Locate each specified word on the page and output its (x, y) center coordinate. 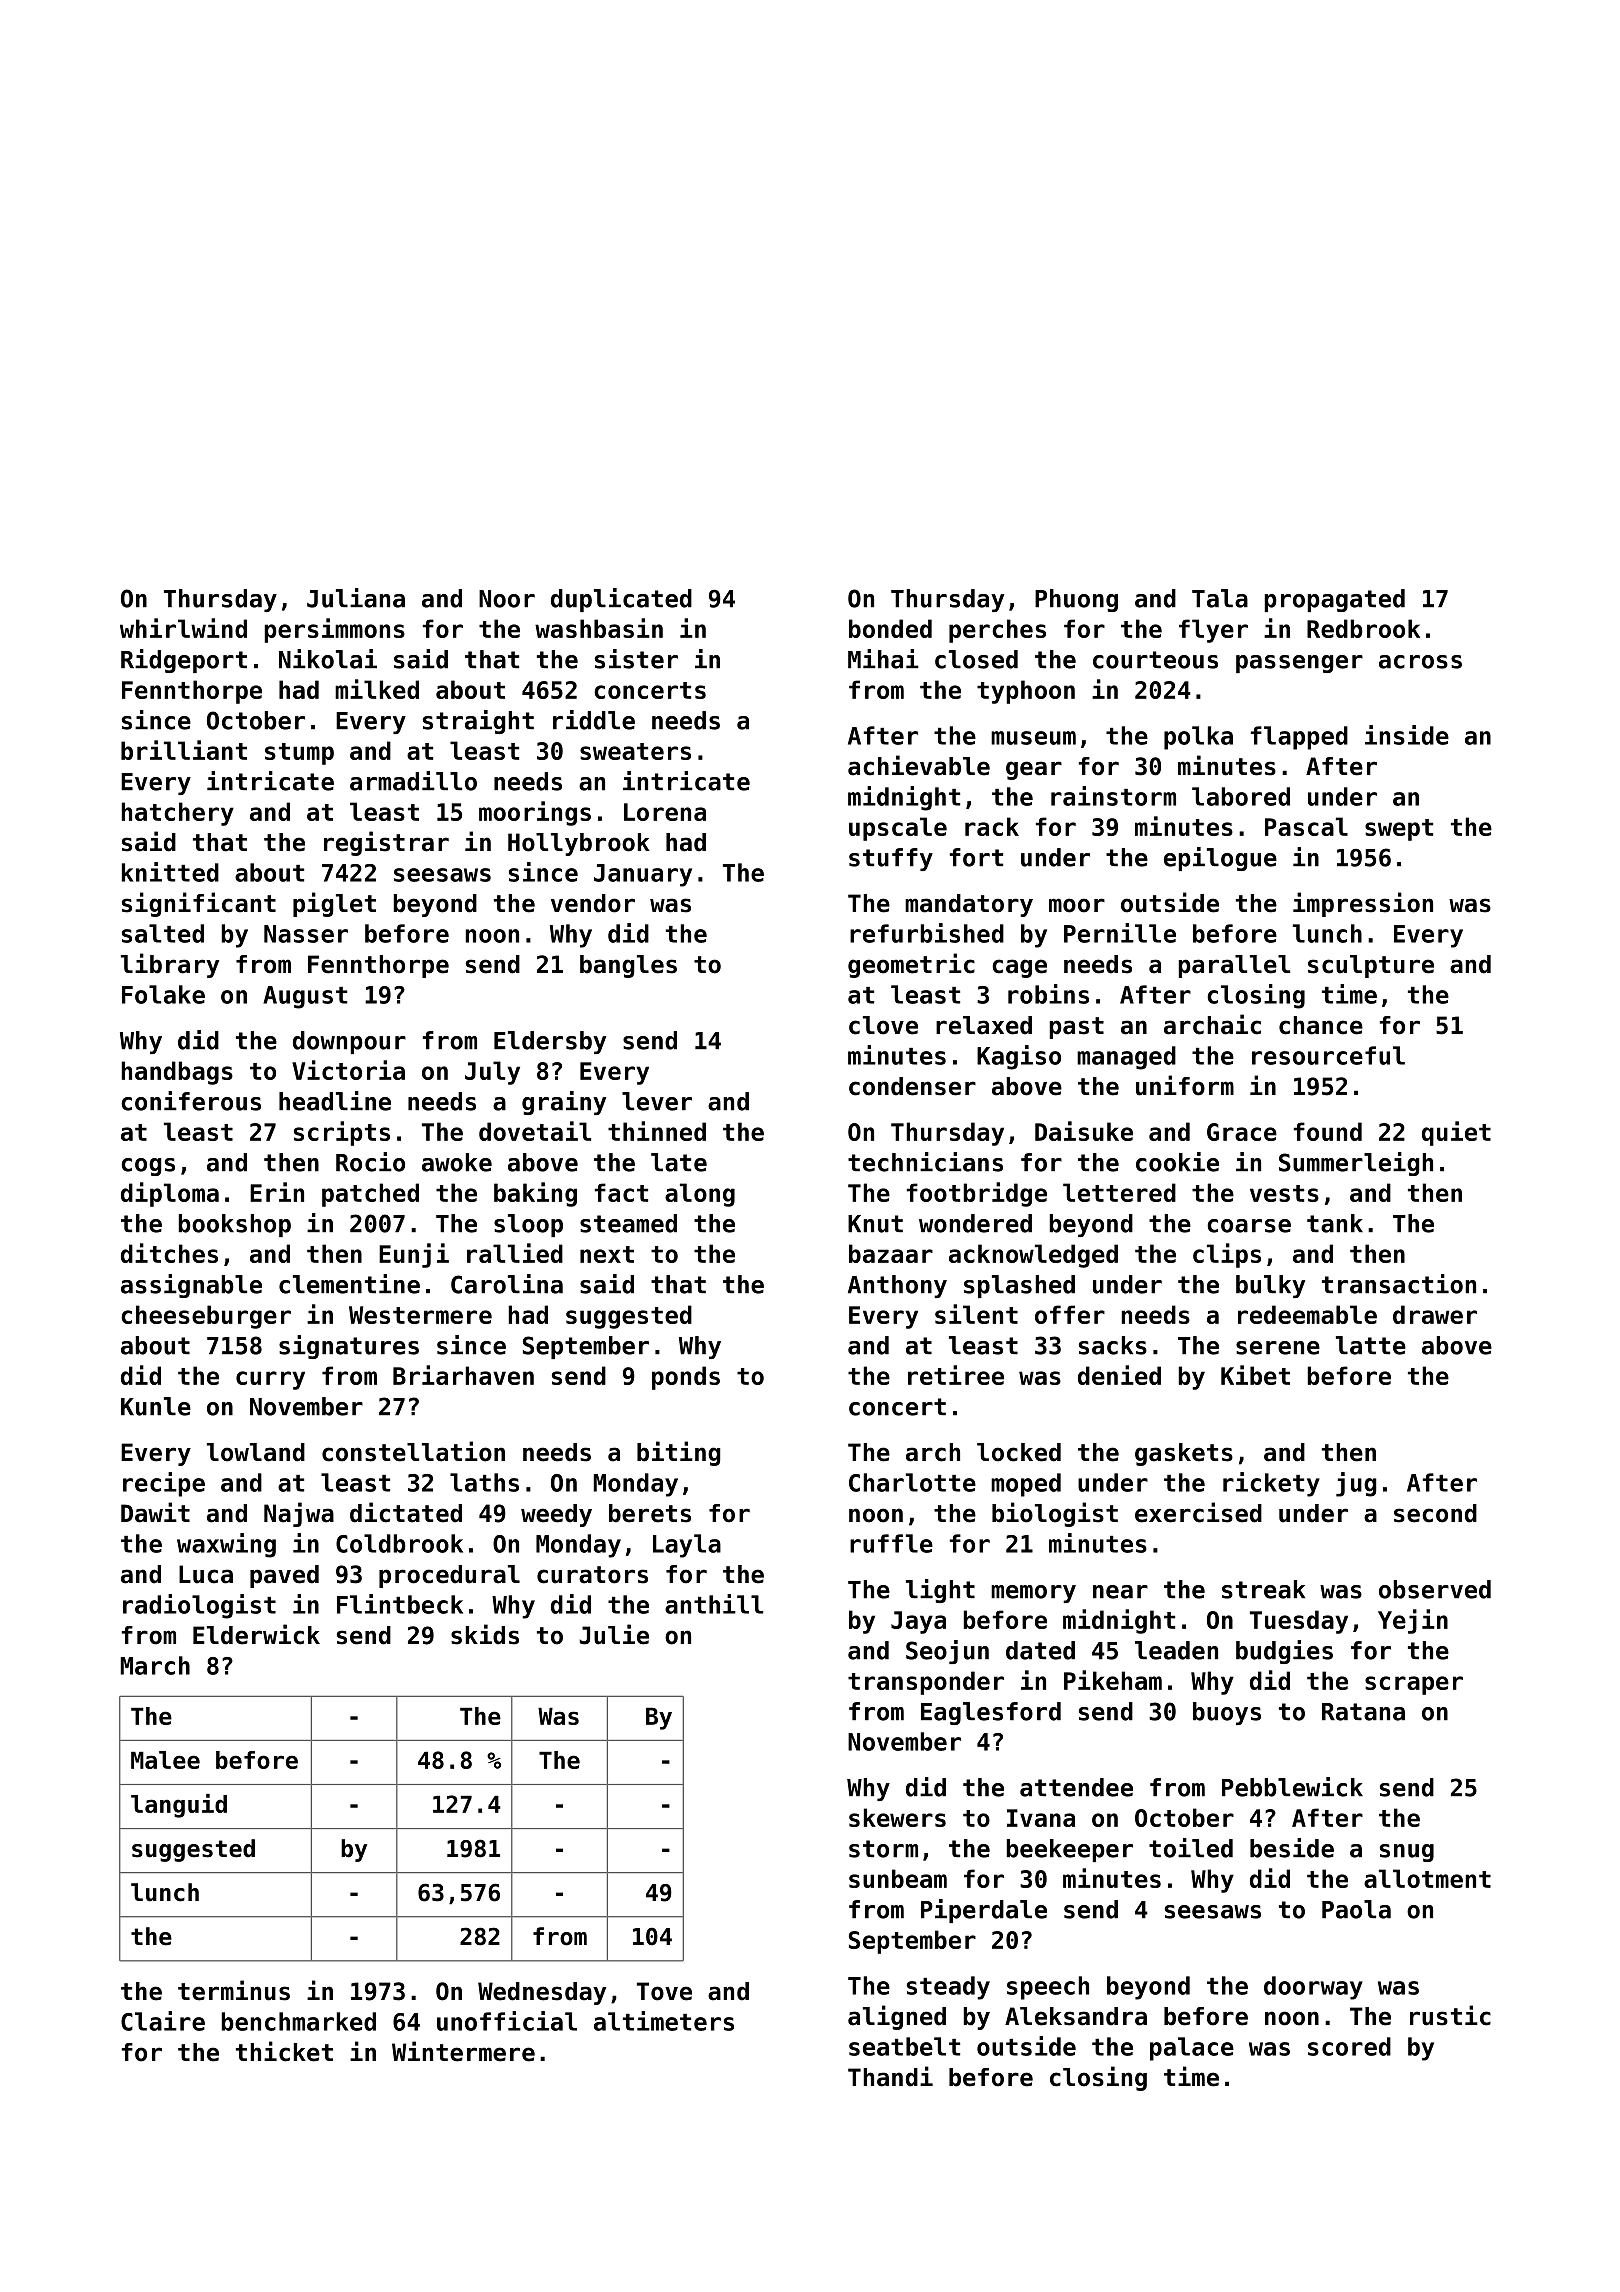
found (1328, 1131)
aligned (897, 2017)
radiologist (199, 1606)
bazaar (891, 1253)
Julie (614, 1634)
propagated (1334, 600)
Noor (507, 599)
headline (335, 1101)
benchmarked (298, 2021)
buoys (1227, 1713)
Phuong (1076, 600)
